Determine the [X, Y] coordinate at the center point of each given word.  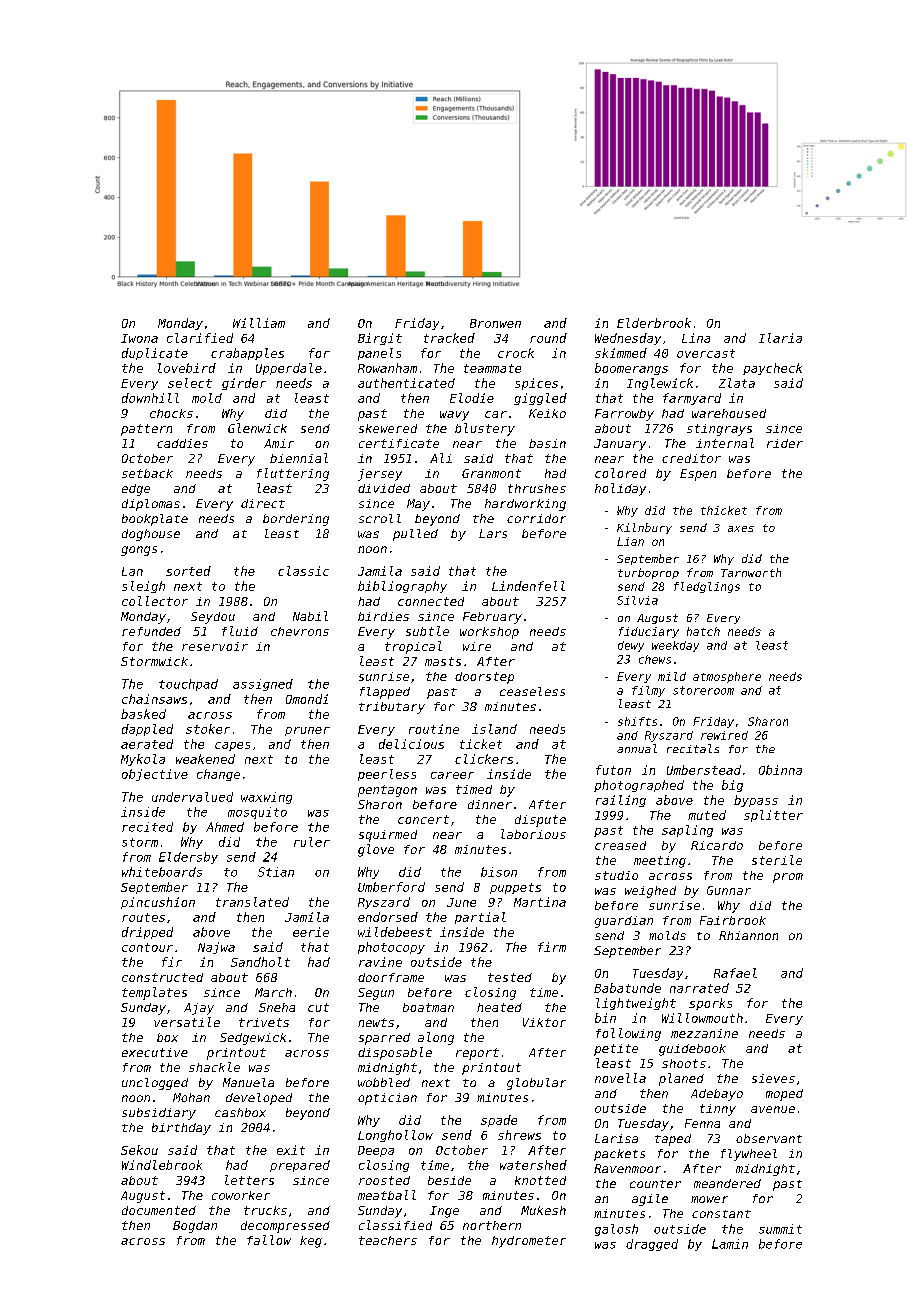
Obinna [780, 770]
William [259, 323]
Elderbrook [654, 323]
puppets [515, 888]
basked [143, 714]
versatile [187, 1022]
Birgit [380, 339]
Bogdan [195, 1227]
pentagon [387, 791]
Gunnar [729, 890]
